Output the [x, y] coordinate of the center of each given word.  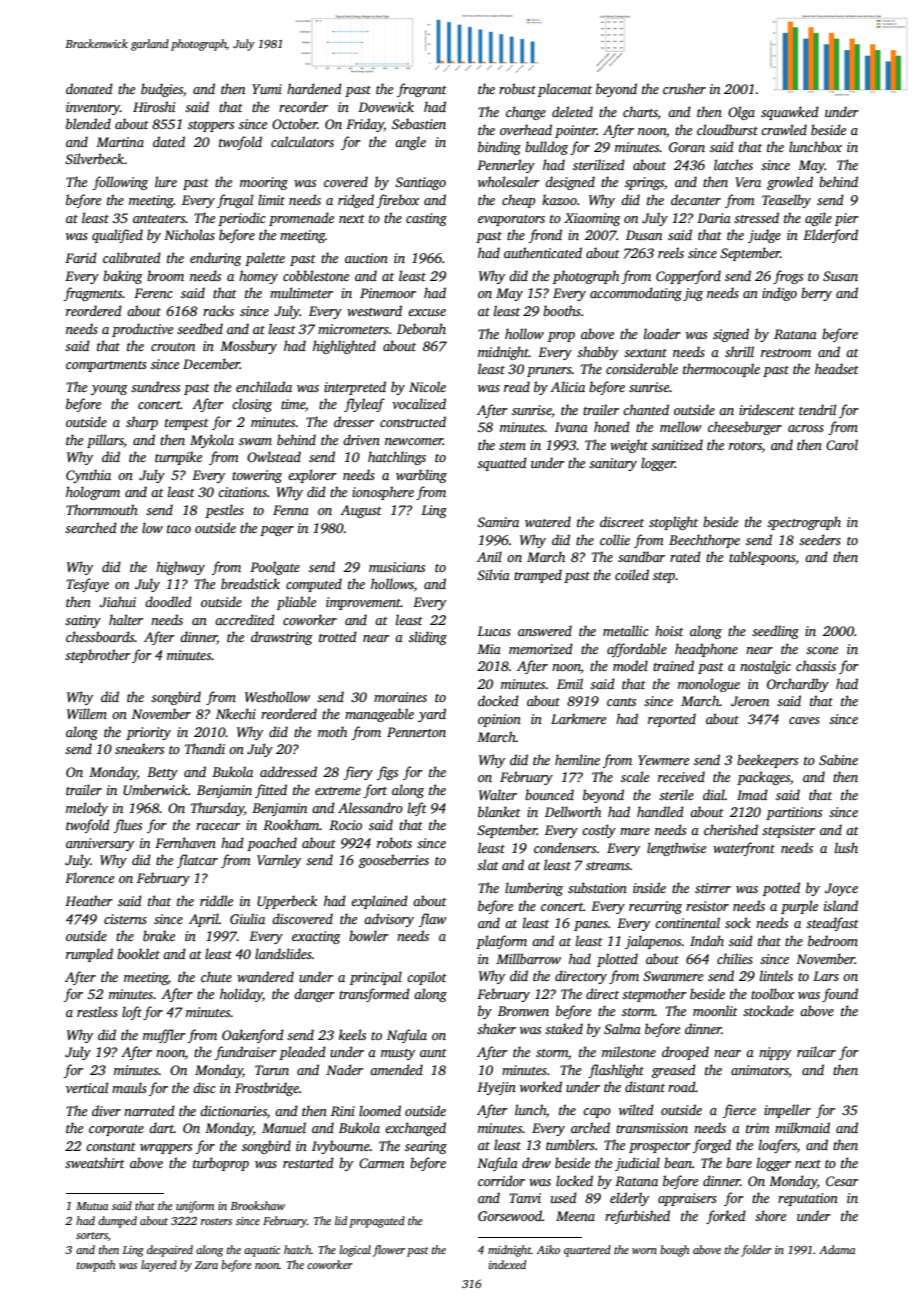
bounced [549, 794]
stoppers [211, 126]
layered [159, 1266]
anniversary [100, 844]
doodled [168, 601]
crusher [684, 88]
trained [673, 665]
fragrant [422, 90]
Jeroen [750, 701]
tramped [538, 576]
